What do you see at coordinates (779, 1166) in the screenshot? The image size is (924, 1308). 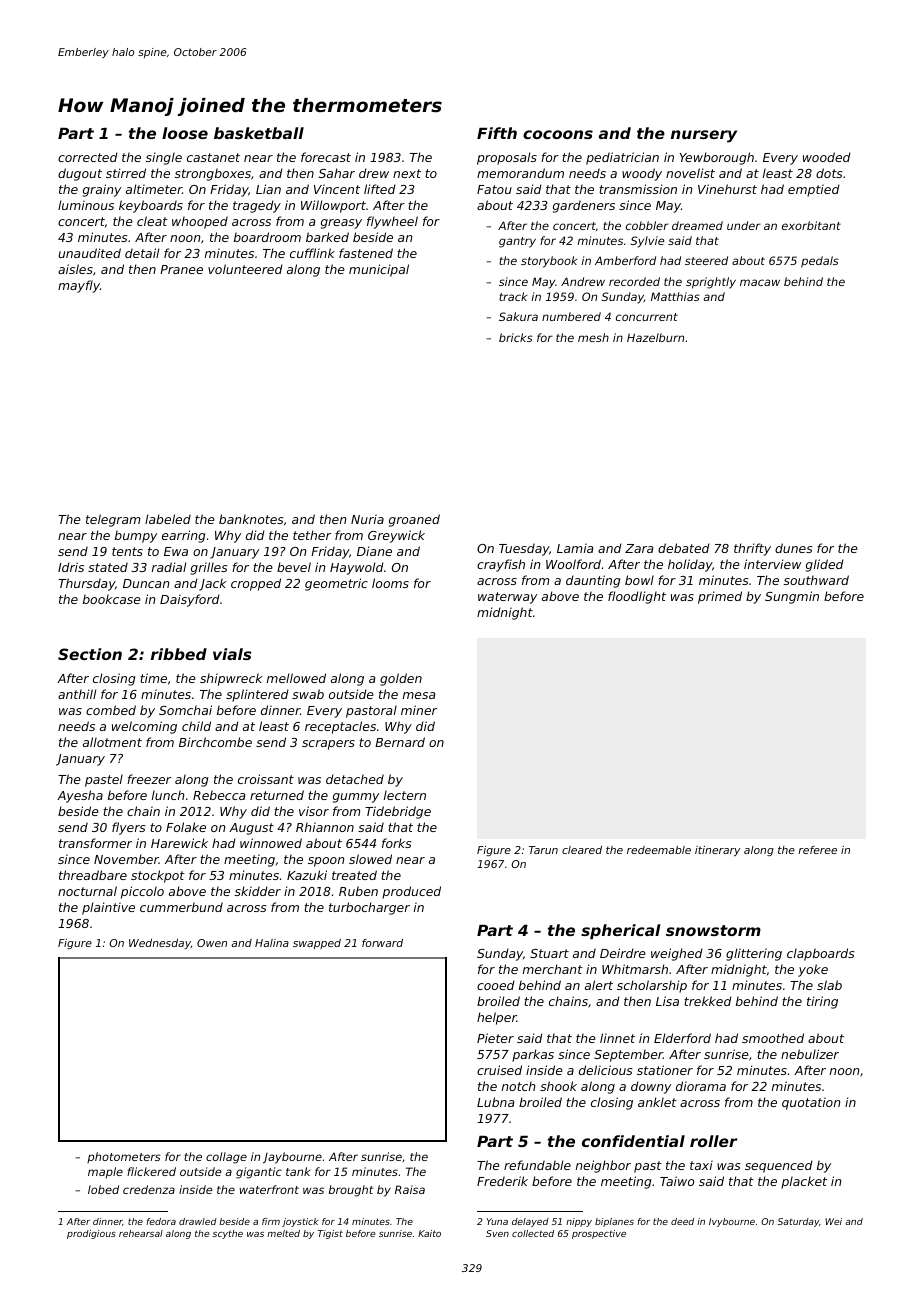 I see `sequenced` at bounding box center [779, 1166].
